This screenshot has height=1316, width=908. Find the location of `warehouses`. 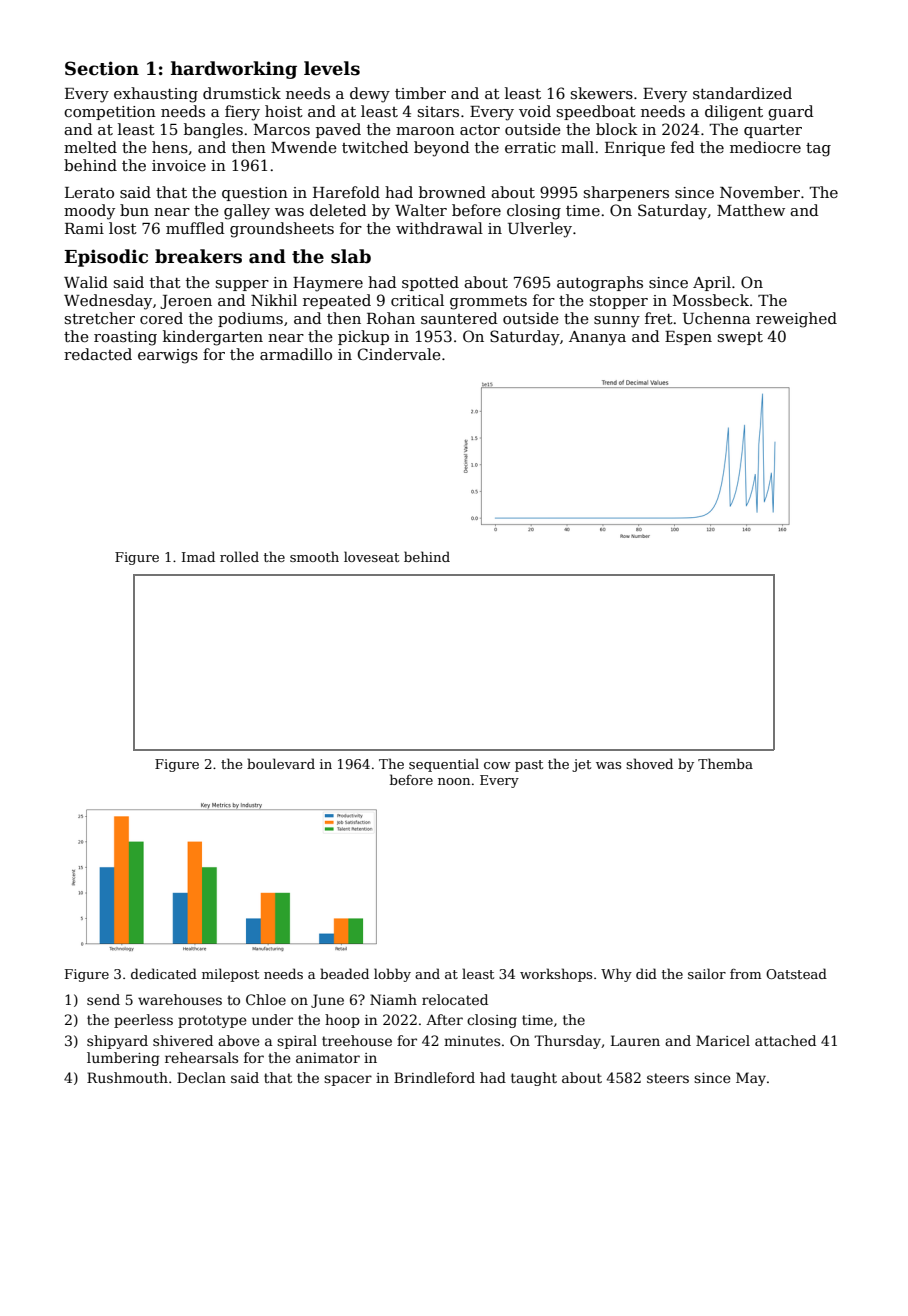

warehouses is located at coordinates (180, 999).
